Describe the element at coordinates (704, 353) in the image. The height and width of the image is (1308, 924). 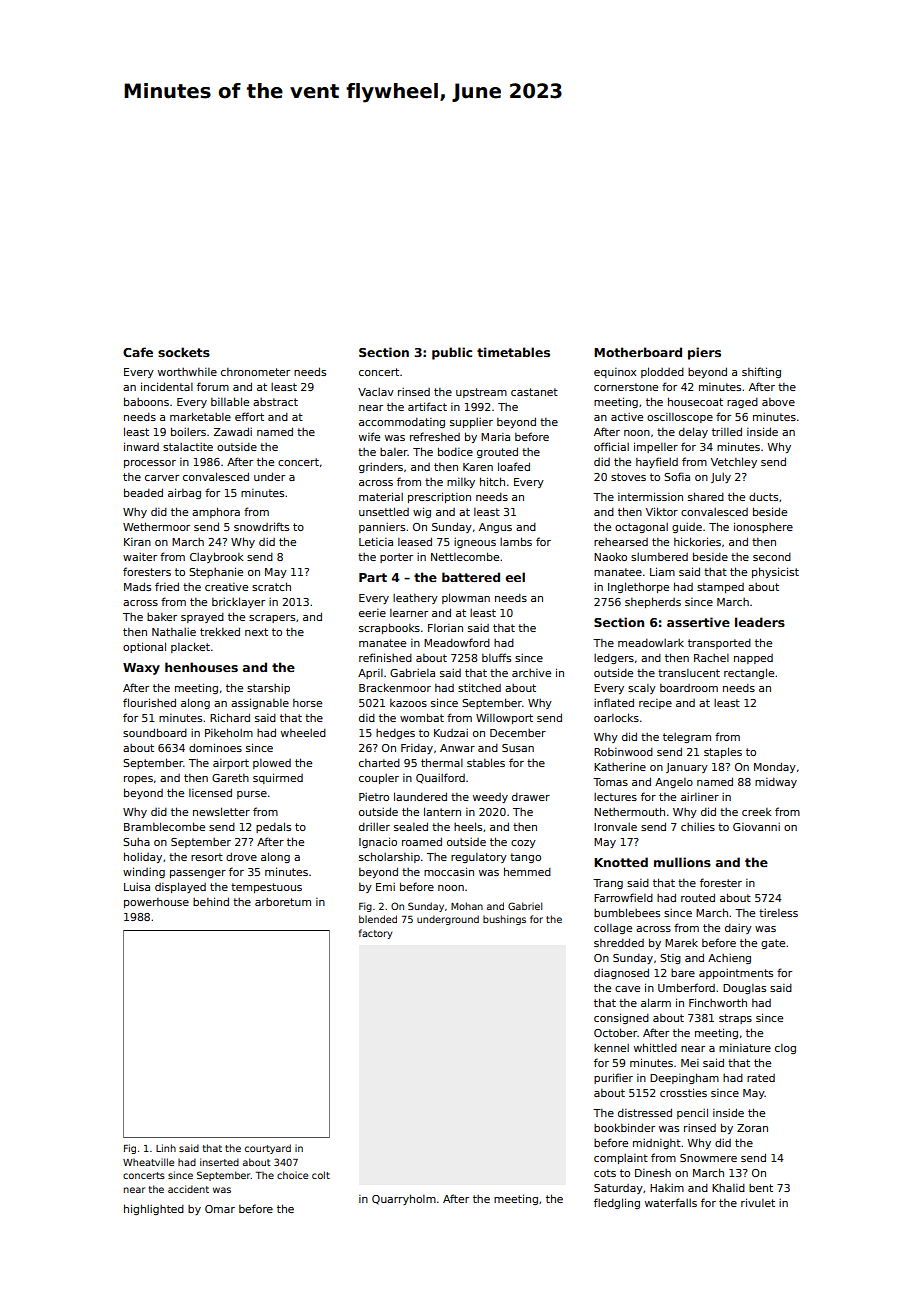
I see `piers` at that location.
